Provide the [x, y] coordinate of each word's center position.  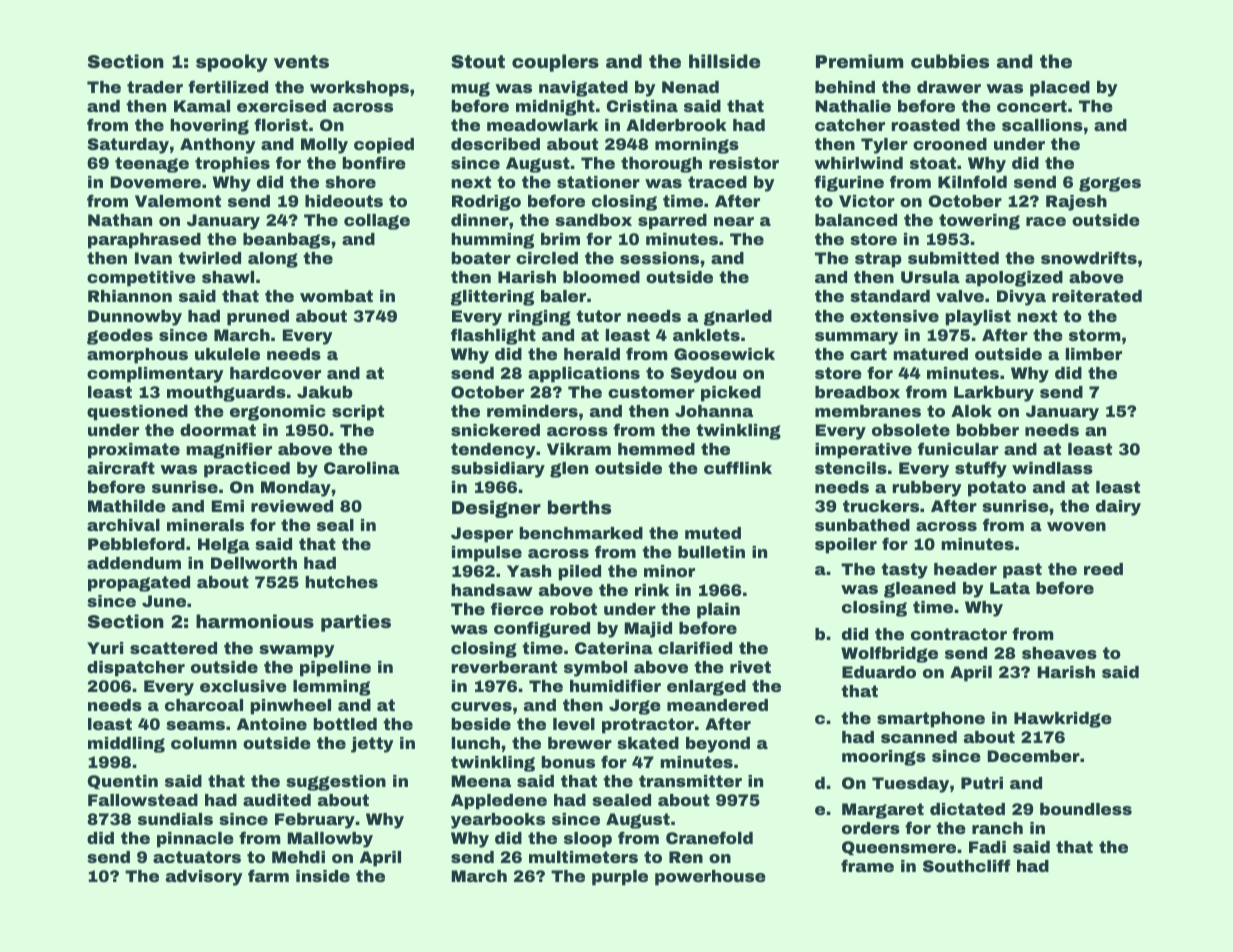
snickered [495, 430]
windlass [1052, 468]
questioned [137, 413]
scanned [919, 737]
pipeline [335, 669]
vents [301, 61]
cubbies [950, 61]
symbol [595, 669]
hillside [724, 61]
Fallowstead [143, 800]
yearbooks [498, 821]
